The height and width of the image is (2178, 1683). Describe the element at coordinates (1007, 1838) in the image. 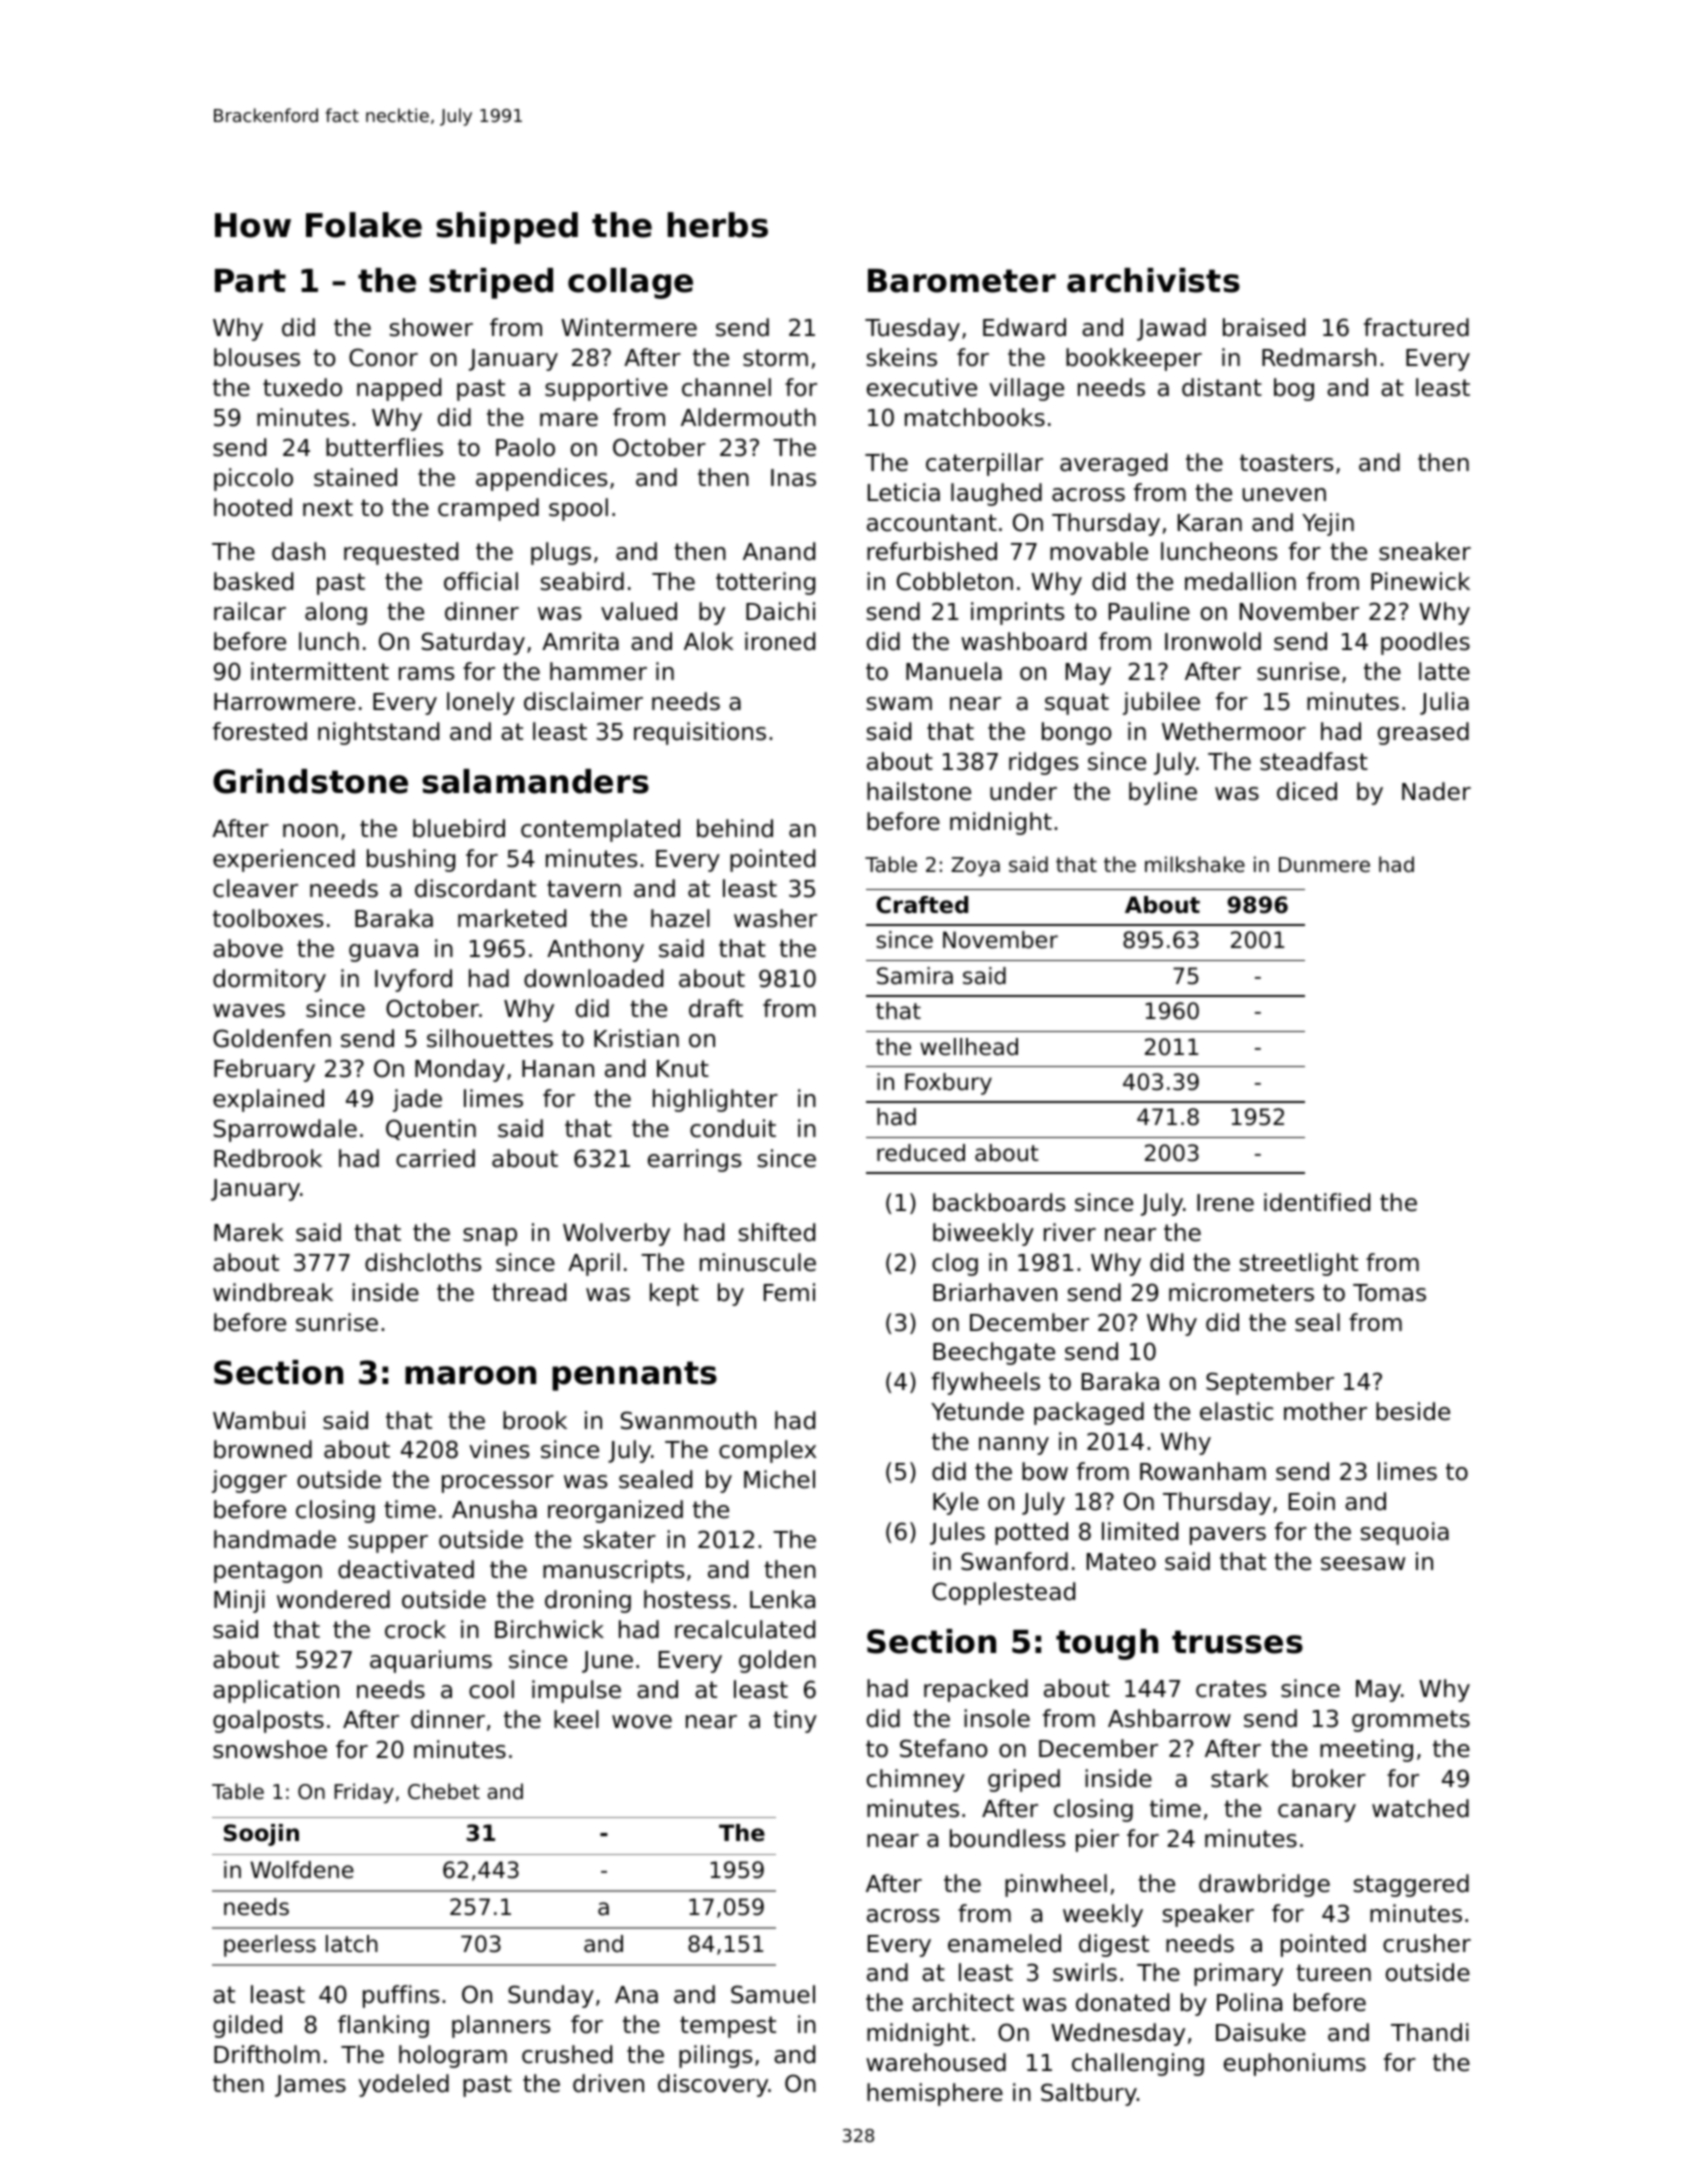

I see `boundless` at that location.
